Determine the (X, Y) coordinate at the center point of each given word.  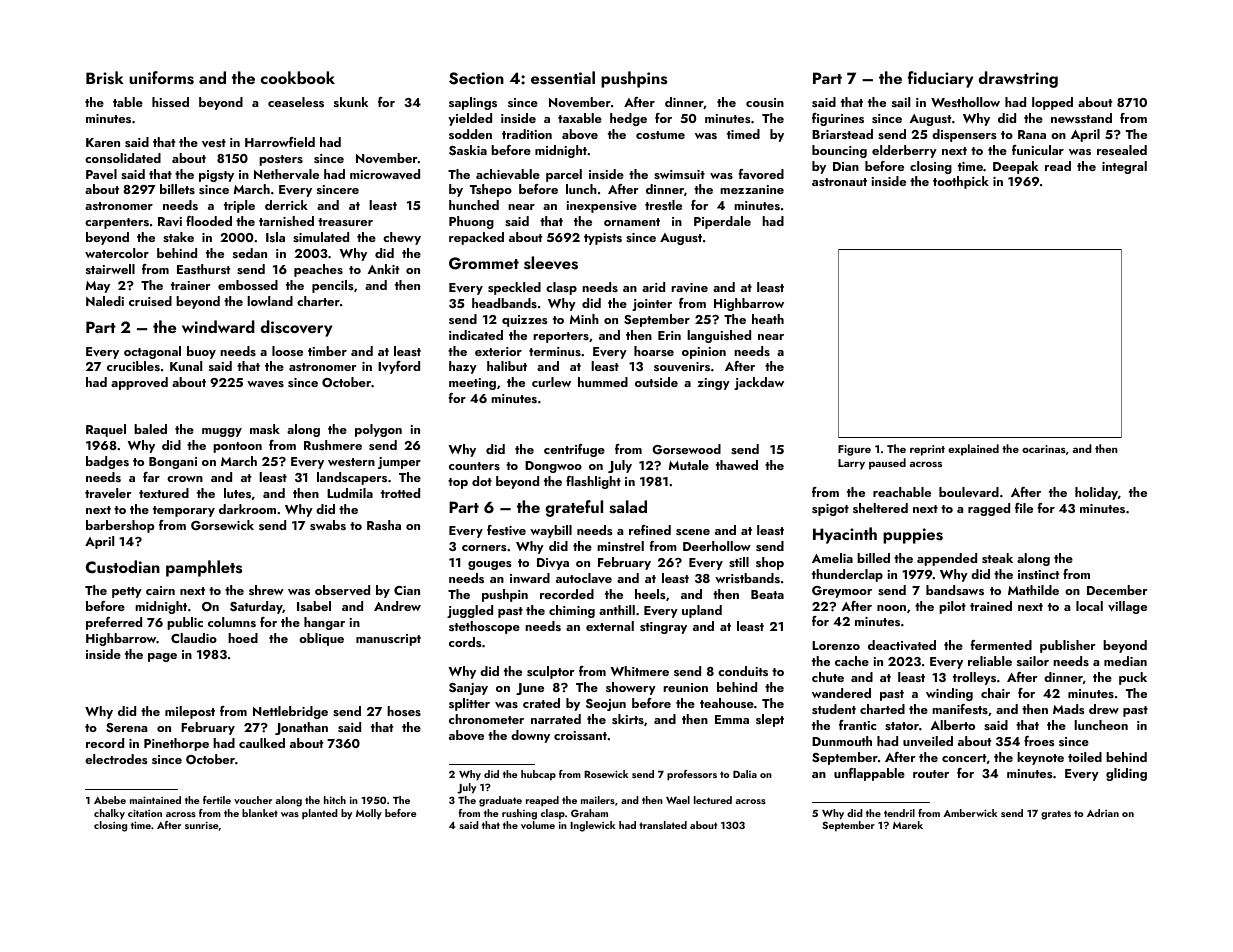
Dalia (745, 774)
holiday (1096, 493)
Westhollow (965, 102)
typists (603, 239)
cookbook (298, 77)
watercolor (117, 253)
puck (1133, 678)
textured (164, 493)
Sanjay (468, 689)
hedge (628, 119)
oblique (321, 639)
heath (768, 319)
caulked (262, 743)
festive (506, 530)
